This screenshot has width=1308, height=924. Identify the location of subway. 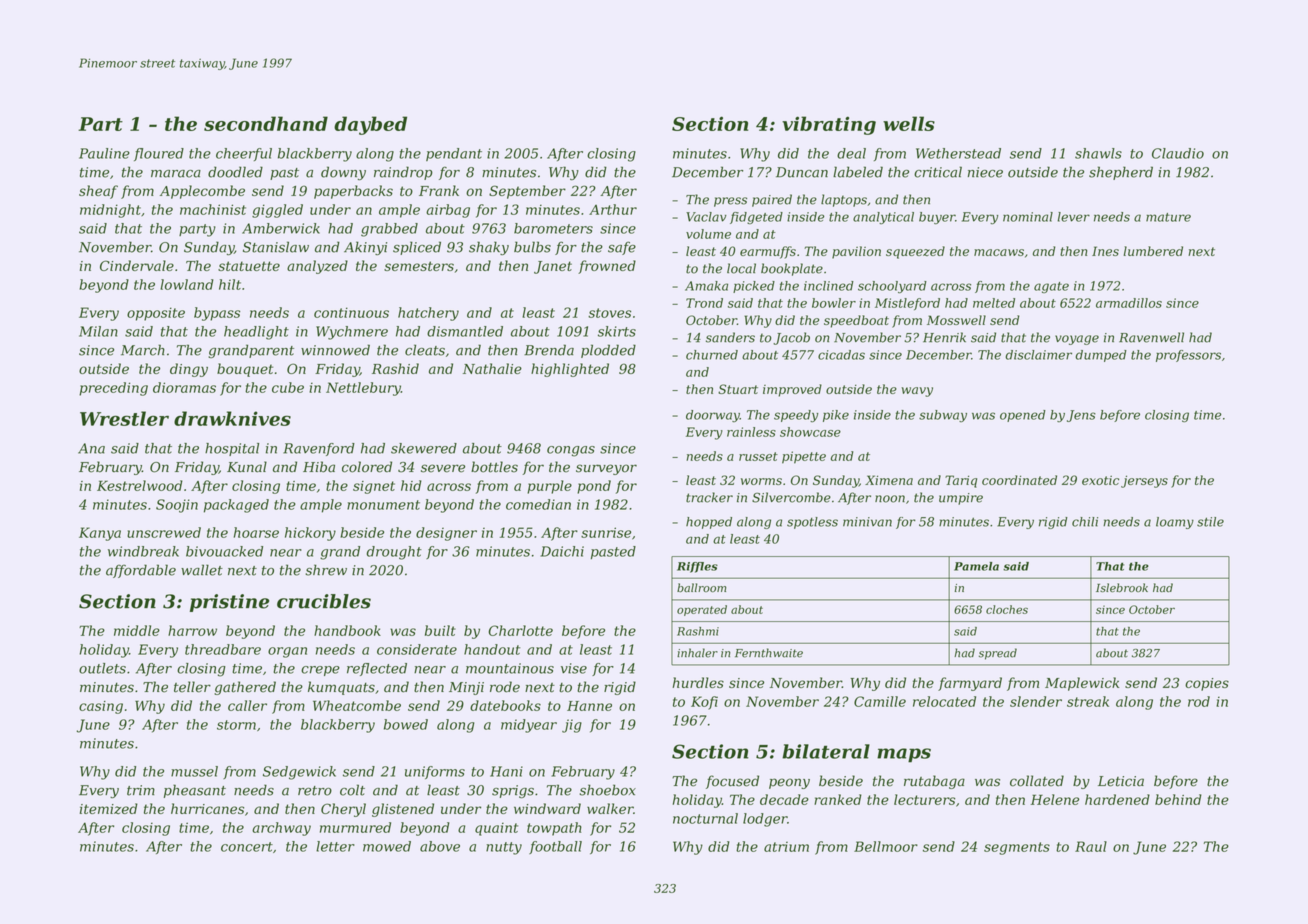
(943, 416).
